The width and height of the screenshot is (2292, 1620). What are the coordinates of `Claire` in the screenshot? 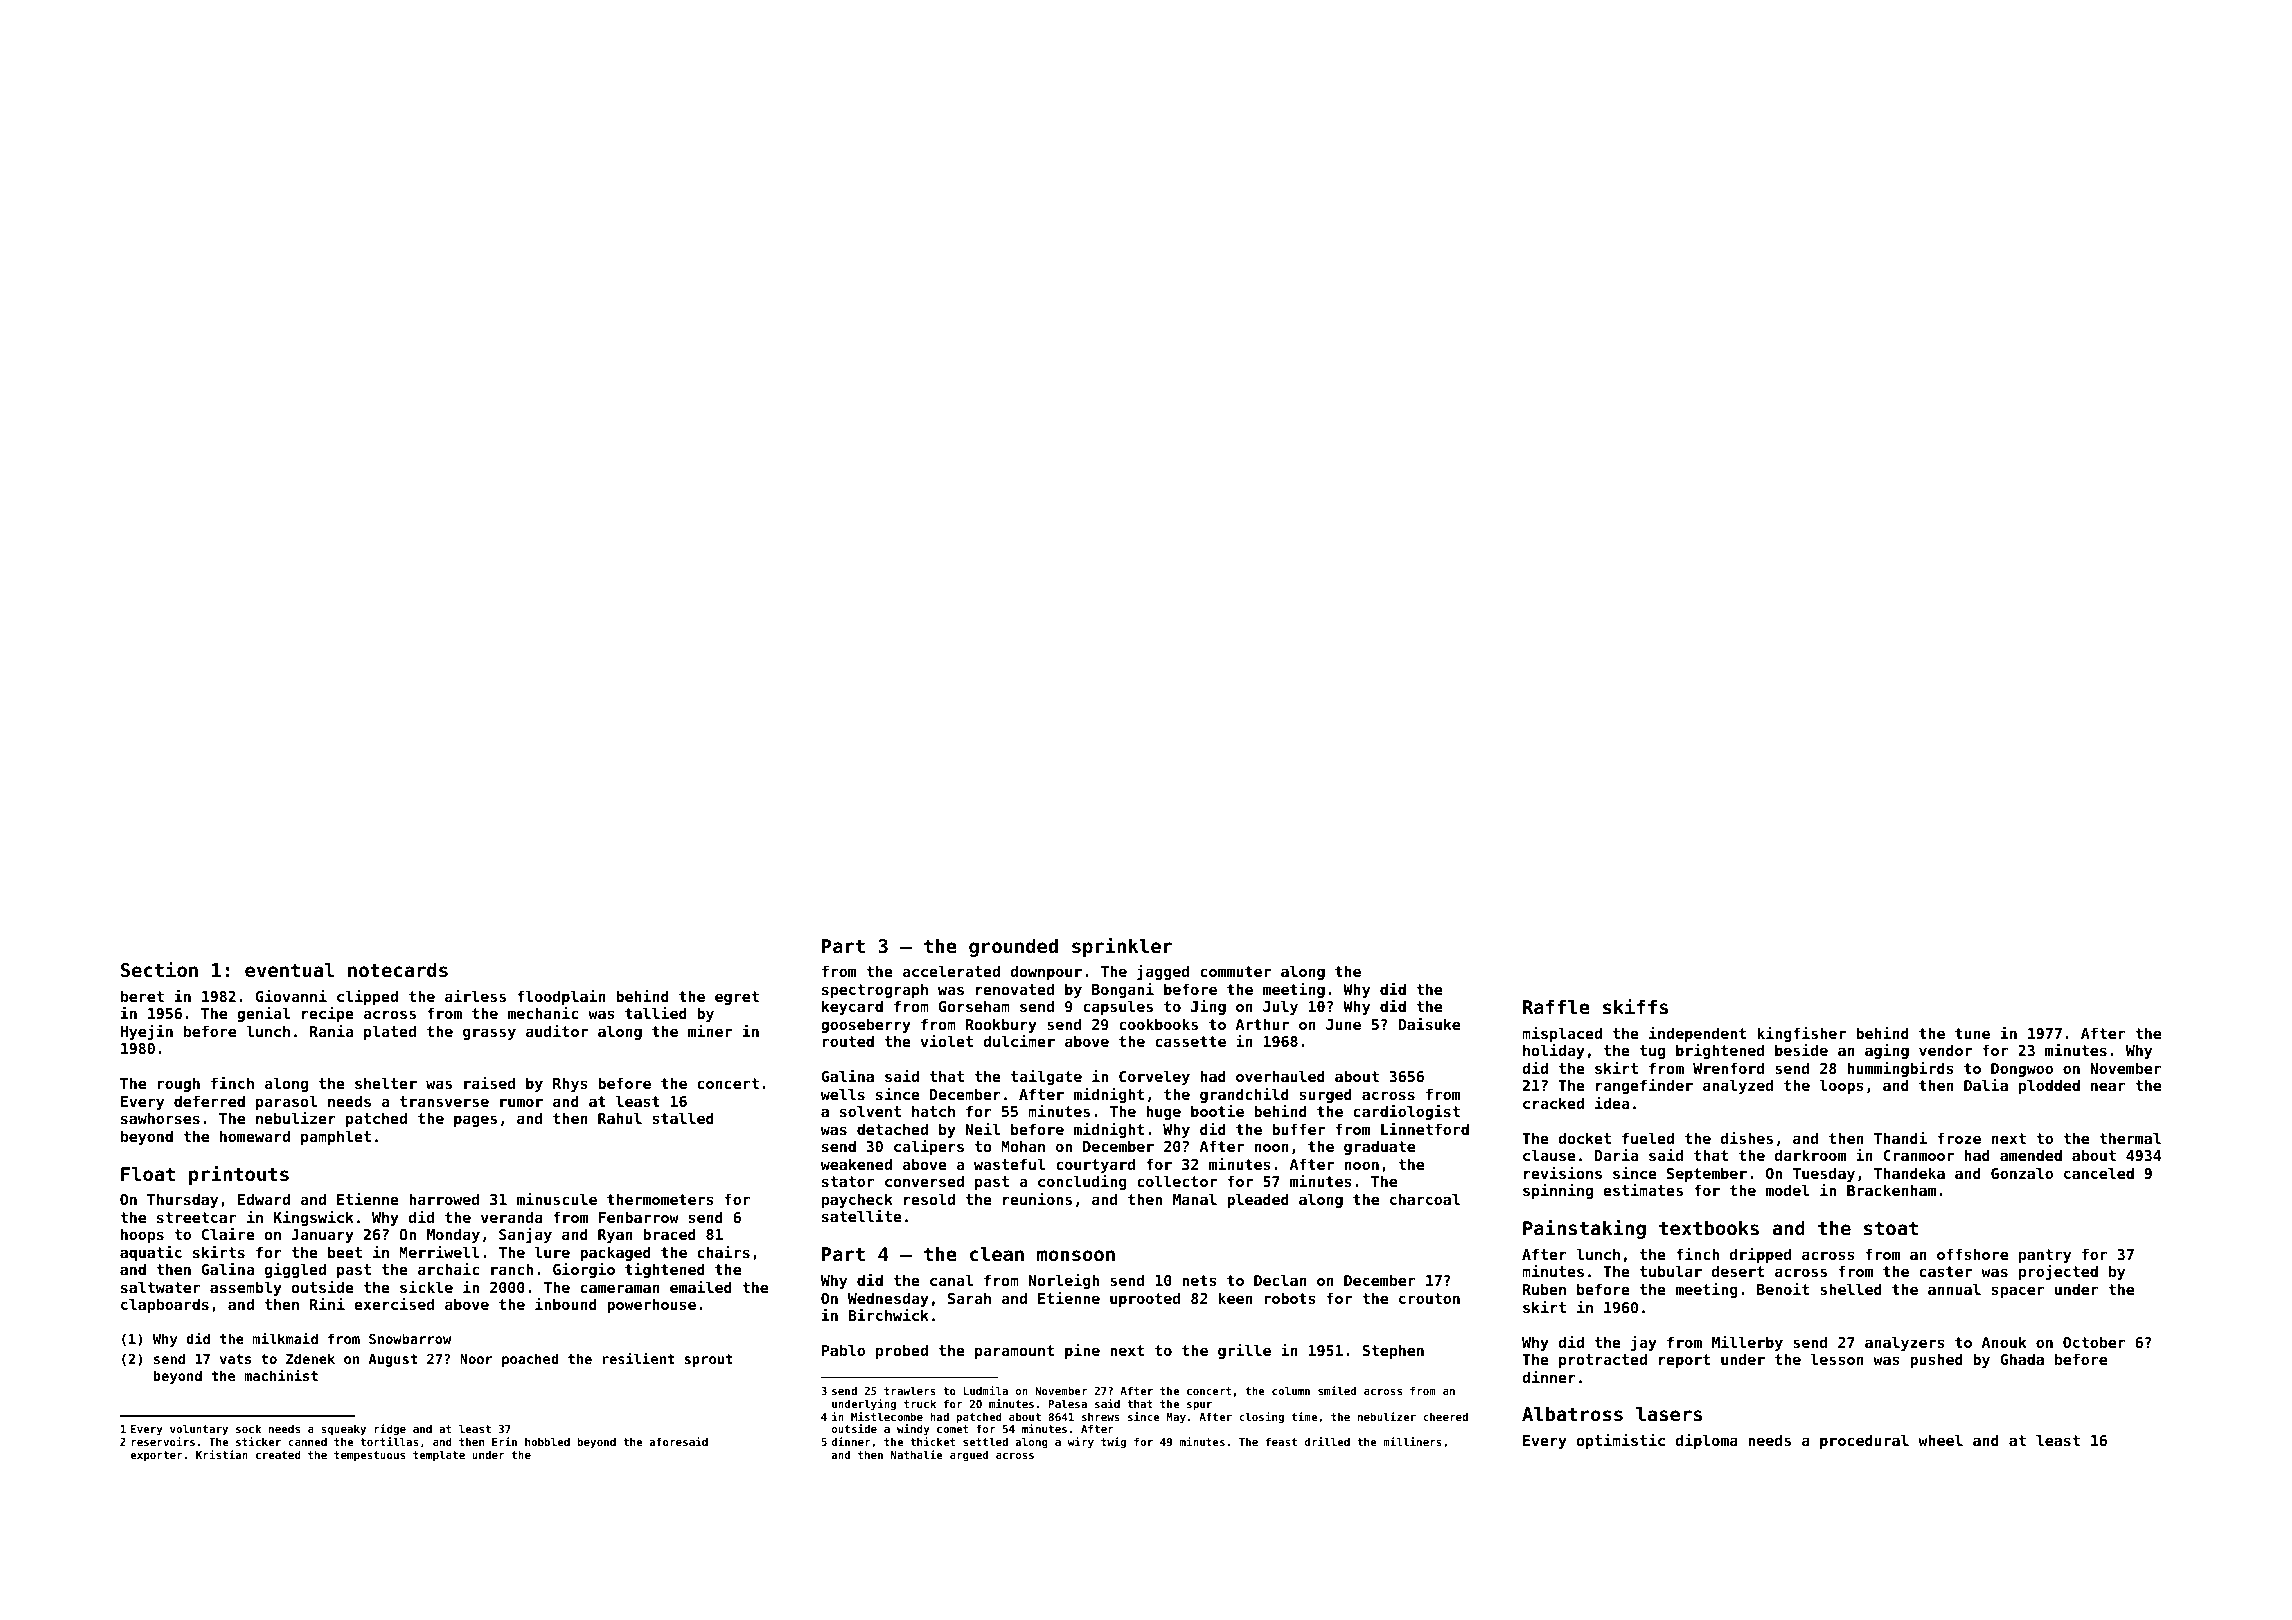 It's located at (228, 1234).
